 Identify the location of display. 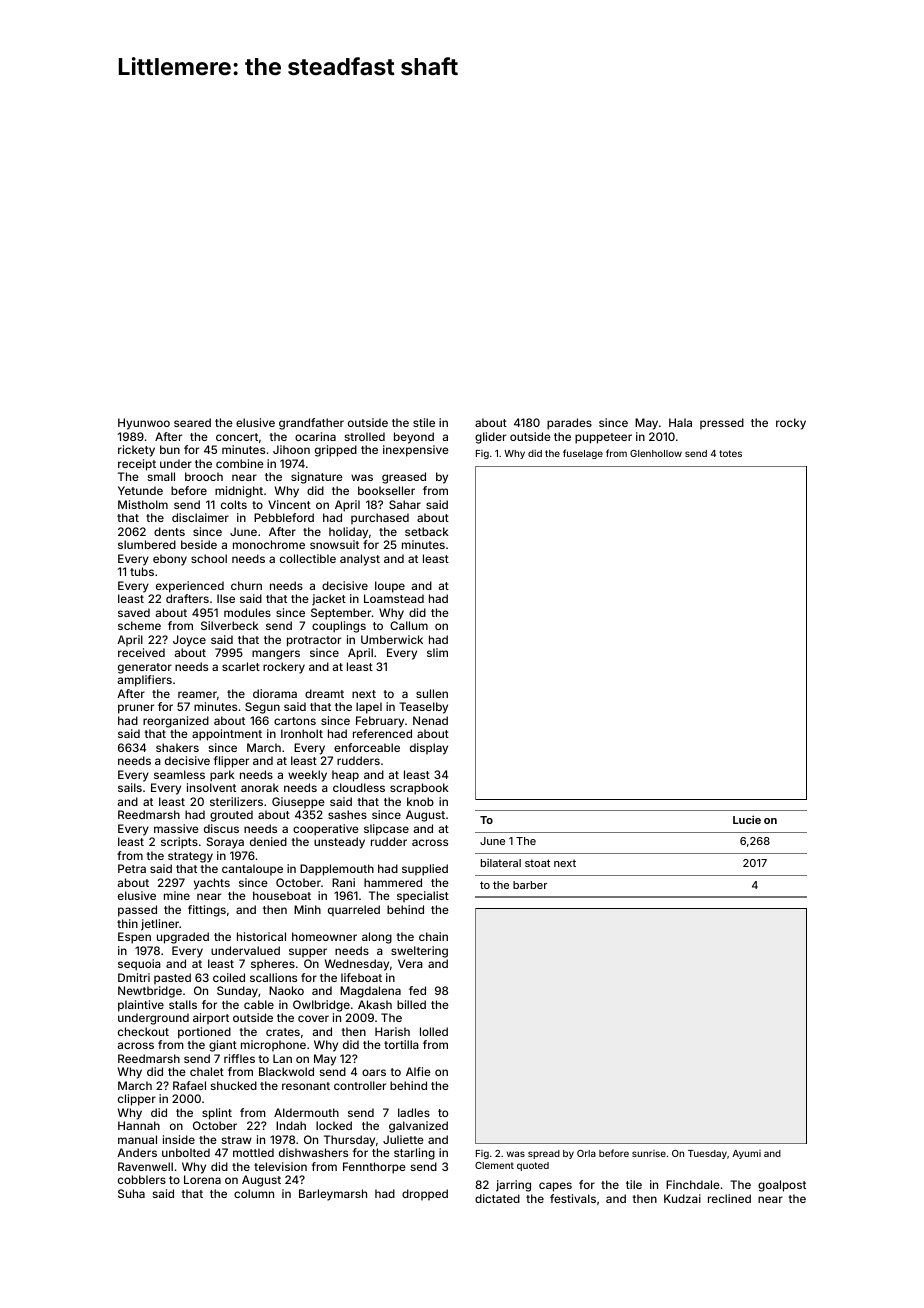
(429, 749).
